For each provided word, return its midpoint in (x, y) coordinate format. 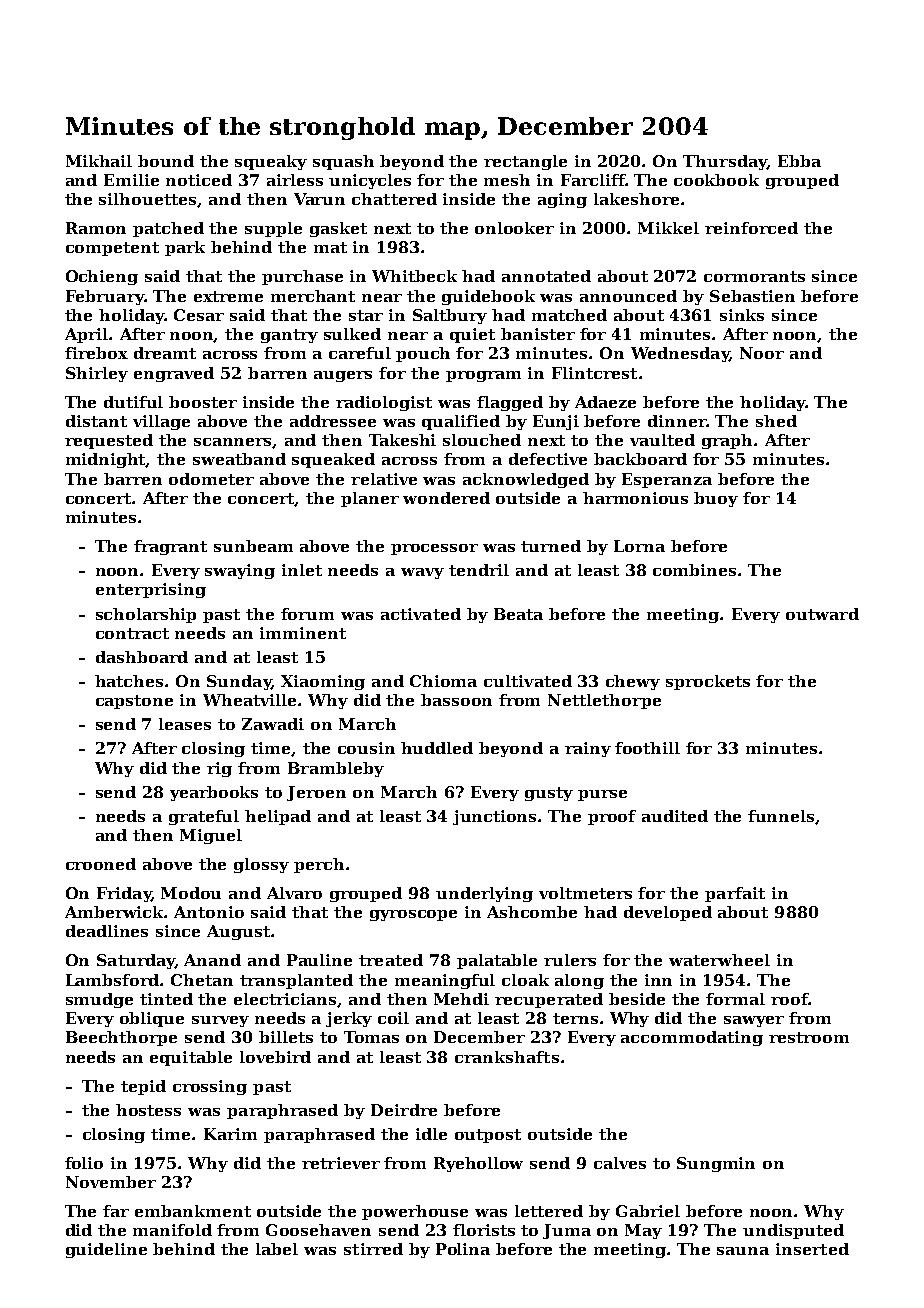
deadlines (107, 931)
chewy (633, 682)
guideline (106, 1250)
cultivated (528, 681)
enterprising (151, 590)
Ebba (799, 161)
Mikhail (99, 161)
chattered (394, 199)
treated (391, 960)
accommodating (692, 1038)
